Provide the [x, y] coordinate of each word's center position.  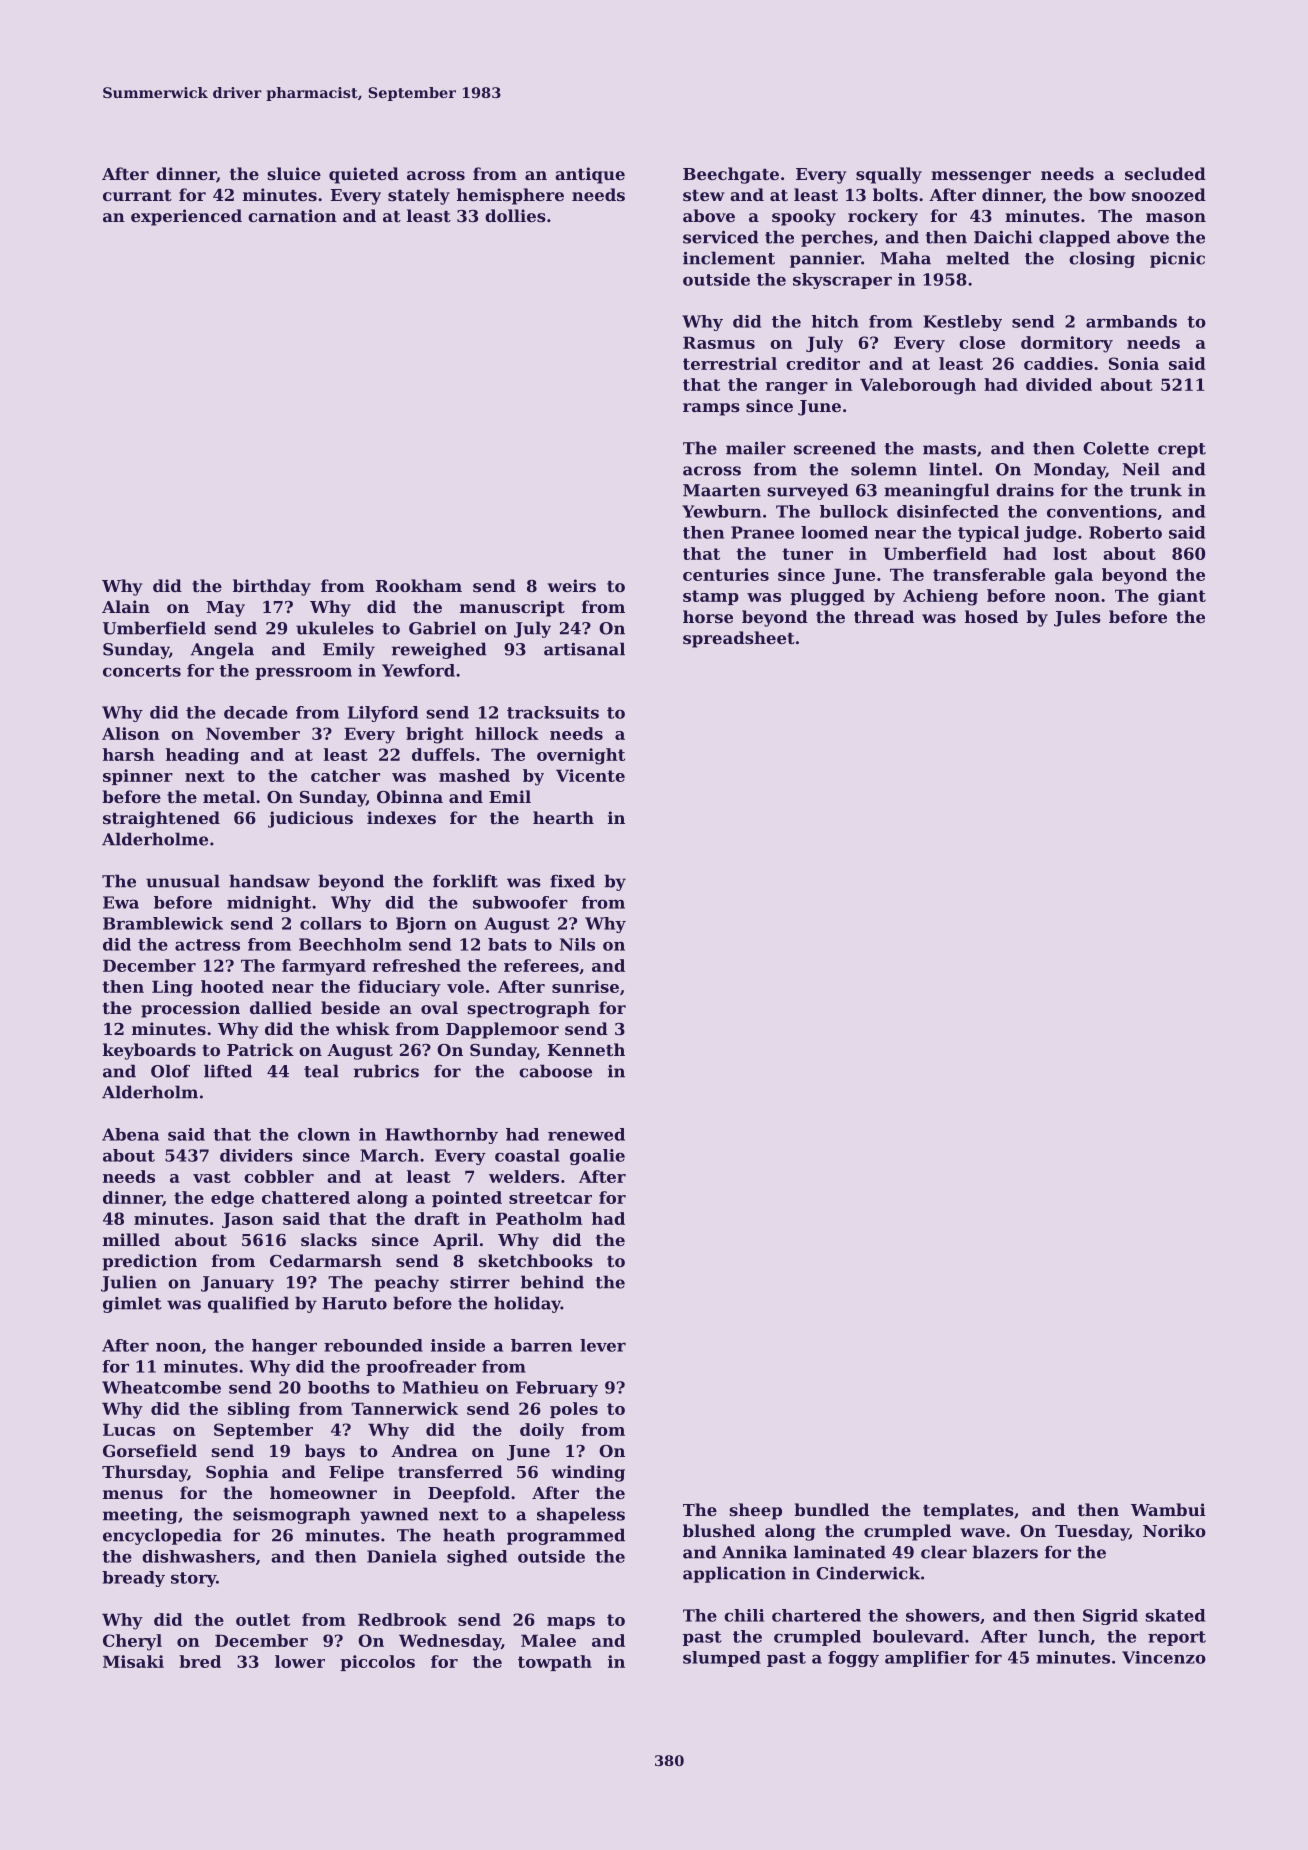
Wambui [1168, 1509]
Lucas [129, 1429]
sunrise [585, 986]
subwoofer [520, 902]
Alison [131, 733]
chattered [306, 1197]
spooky [804, 217]
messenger [981, 177]
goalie [597, 1157]
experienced [186, 217]
